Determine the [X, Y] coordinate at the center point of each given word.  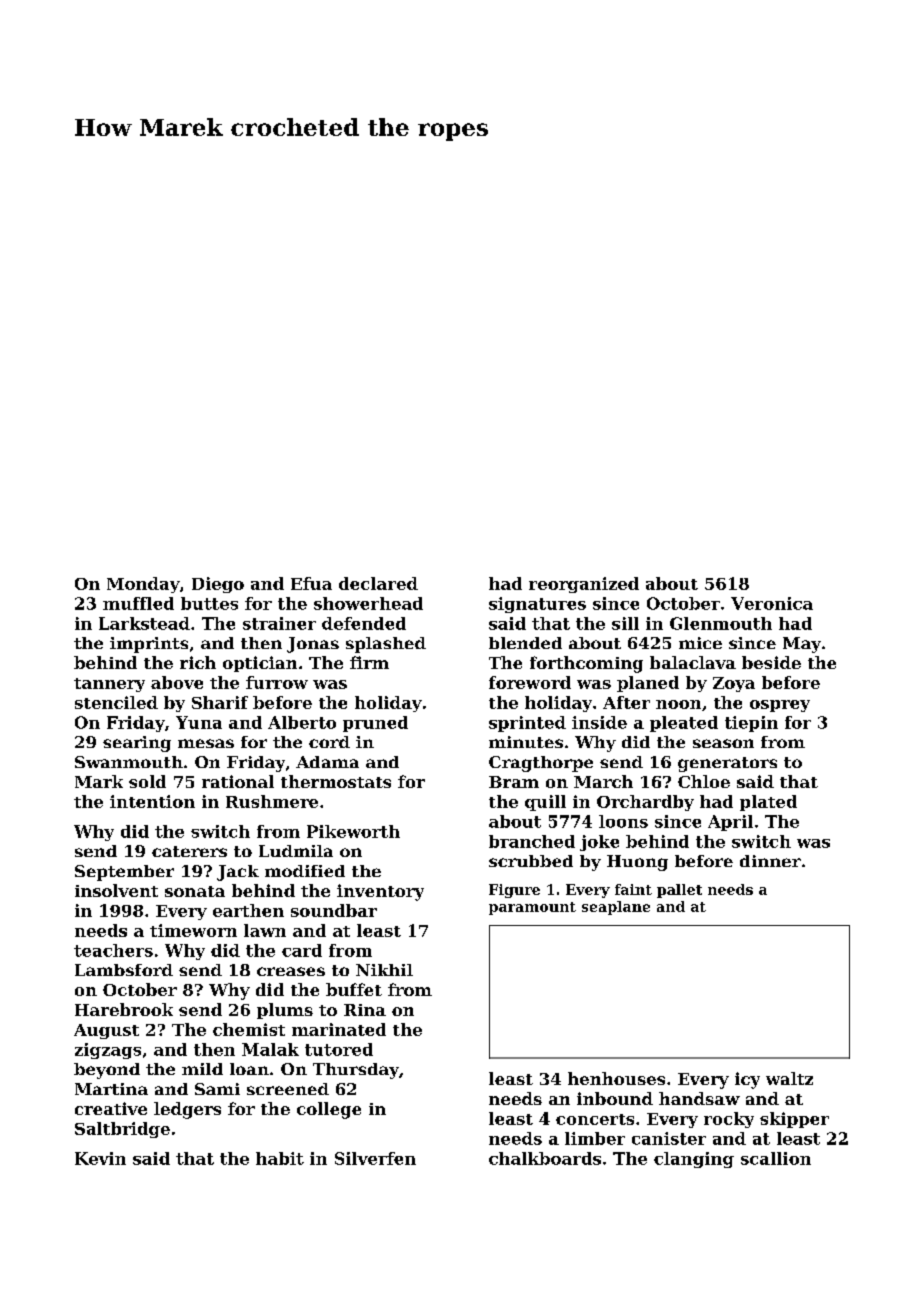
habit [280, 1158]
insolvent [116, 890]
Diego [218, 585]
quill [545, 803]
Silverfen [375, 1158]
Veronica [772, 603]
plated [768, 803]
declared [378, 583]
